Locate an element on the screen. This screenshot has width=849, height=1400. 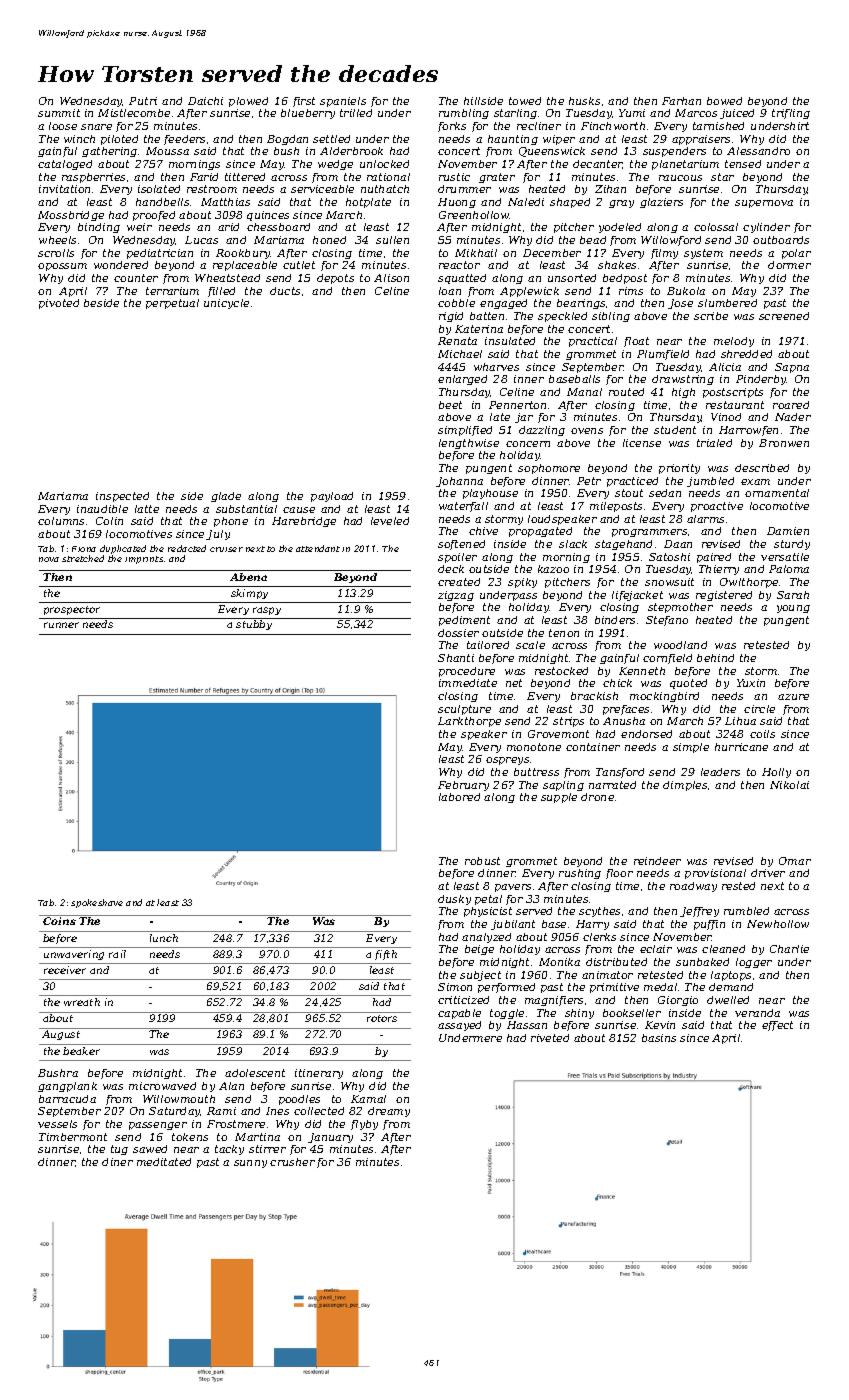
versatile is located at coordinates (785, 557).
